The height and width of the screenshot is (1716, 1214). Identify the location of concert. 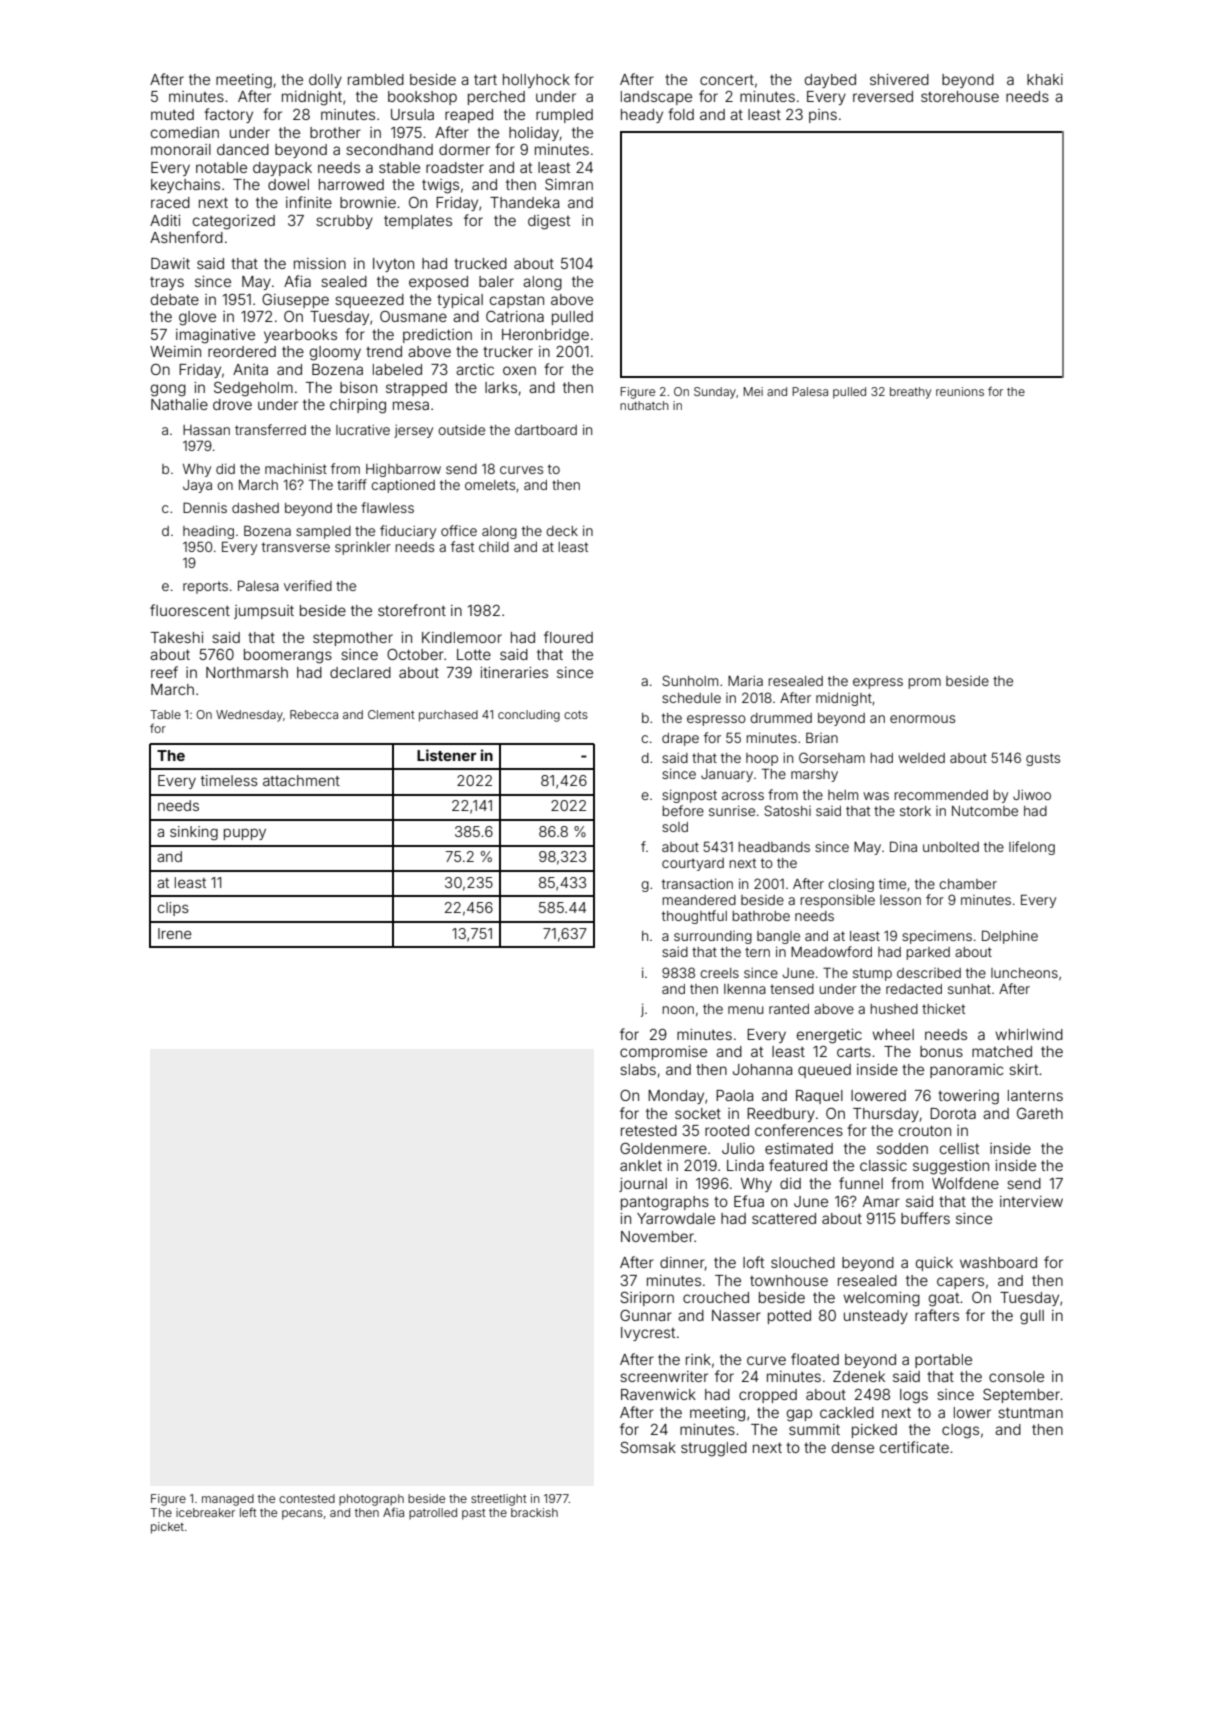
(727, 80).
